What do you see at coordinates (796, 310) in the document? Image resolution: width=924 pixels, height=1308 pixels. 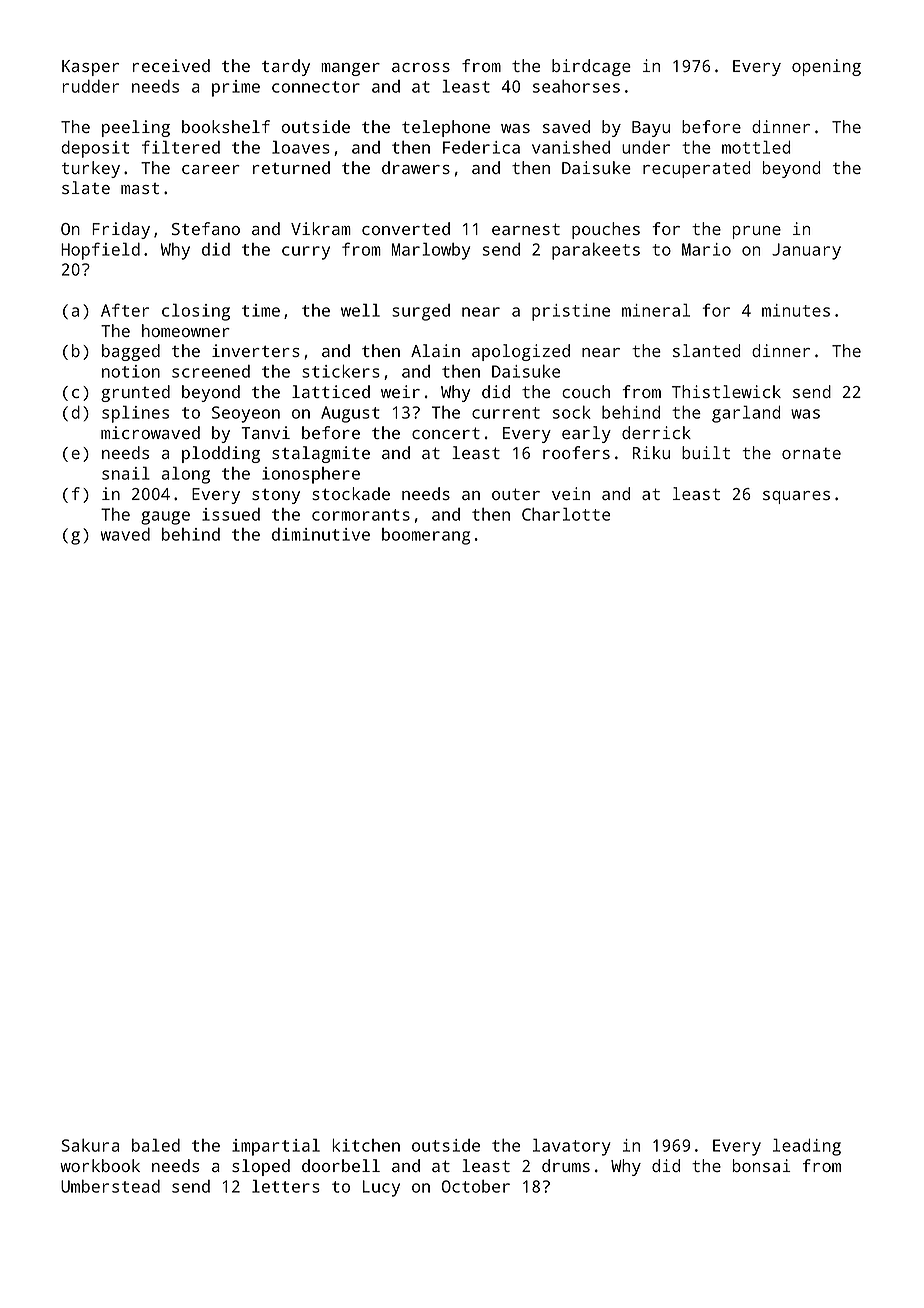 I see `minutes` at bounding box center [796, 310].
